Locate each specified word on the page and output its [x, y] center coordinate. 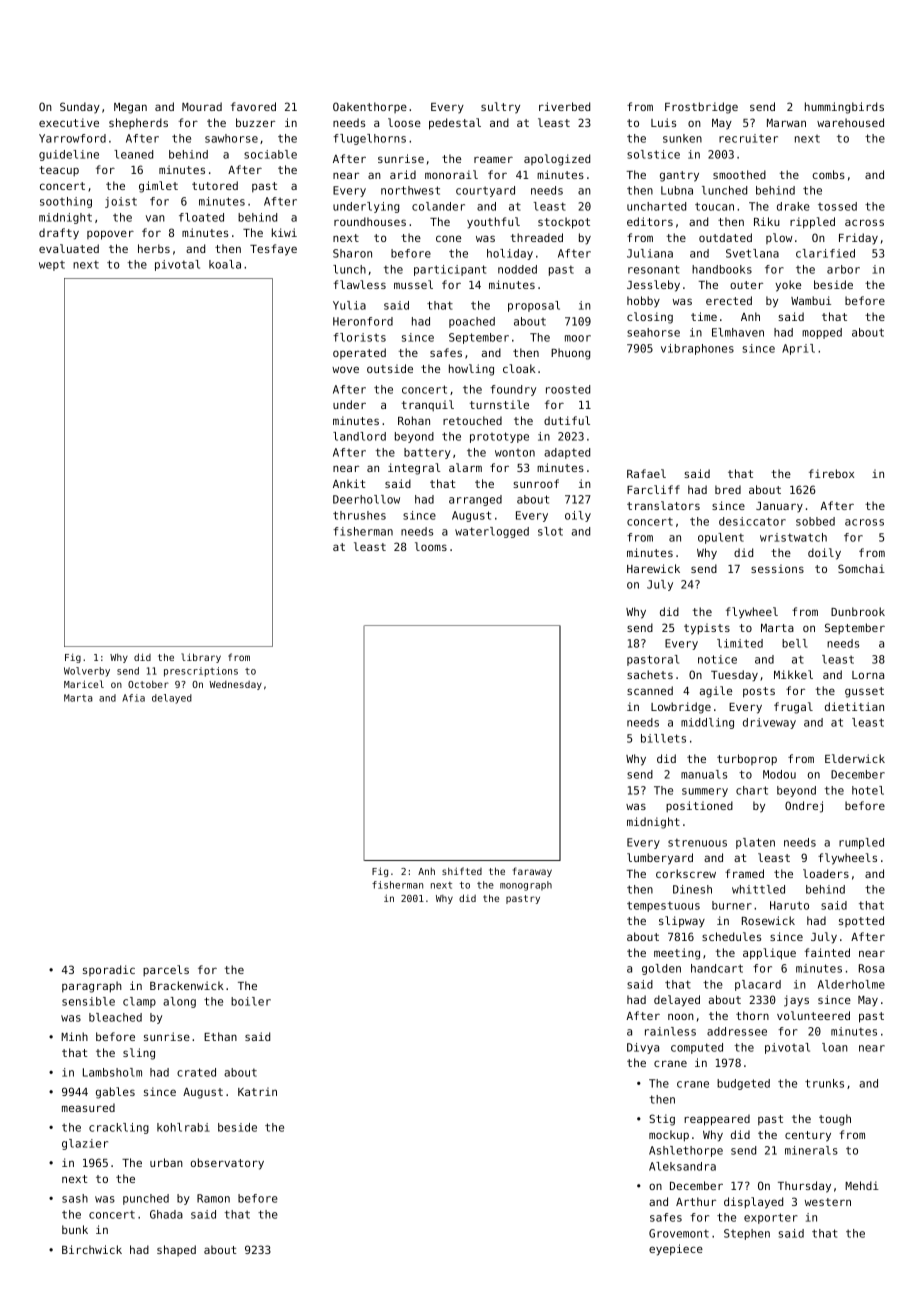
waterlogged [492, 532]
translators [663, 505]
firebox [831, 473]
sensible [88, 1001]
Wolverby [87, 672]
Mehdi [862, 1185]
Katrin [257, 1091]
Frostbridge [701, 108]
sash [75, 1198]
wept [52, 266]
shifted [462, 871]
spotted [861, 921]
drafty [59, 234]
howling [471, 370]
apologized [557, 160]
